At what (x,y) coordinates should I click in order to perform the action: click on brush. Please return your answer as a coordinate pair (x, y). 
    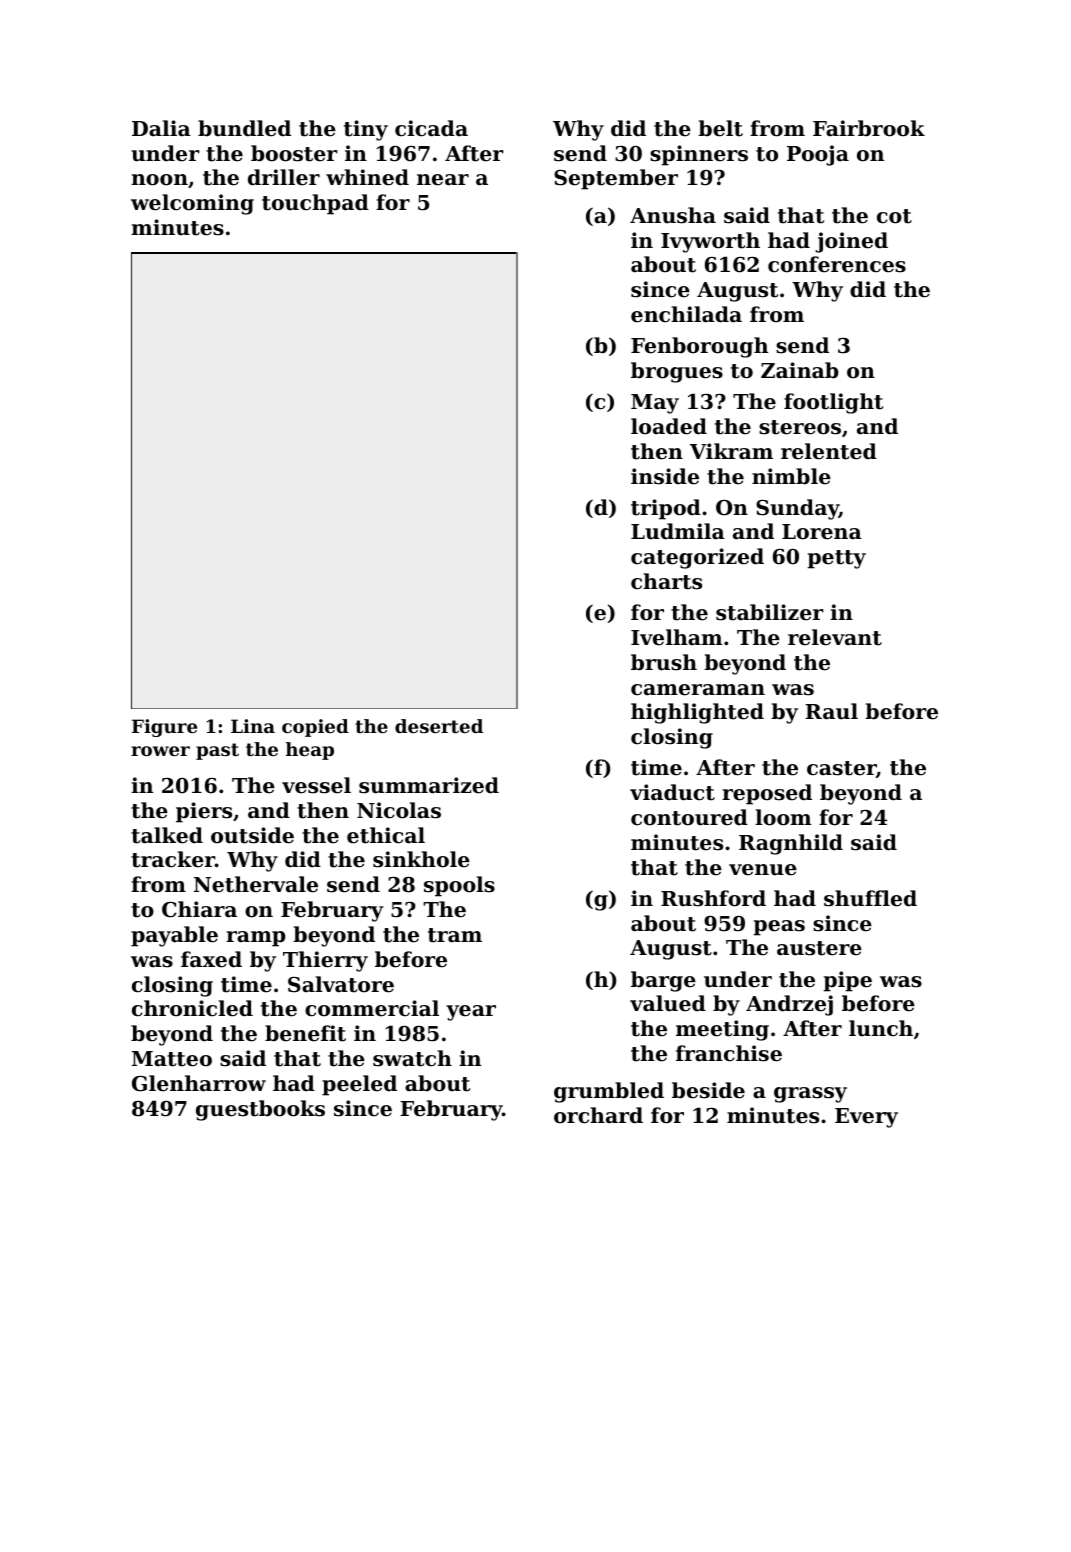
    Looking at the image, I should click on (664, 662).
